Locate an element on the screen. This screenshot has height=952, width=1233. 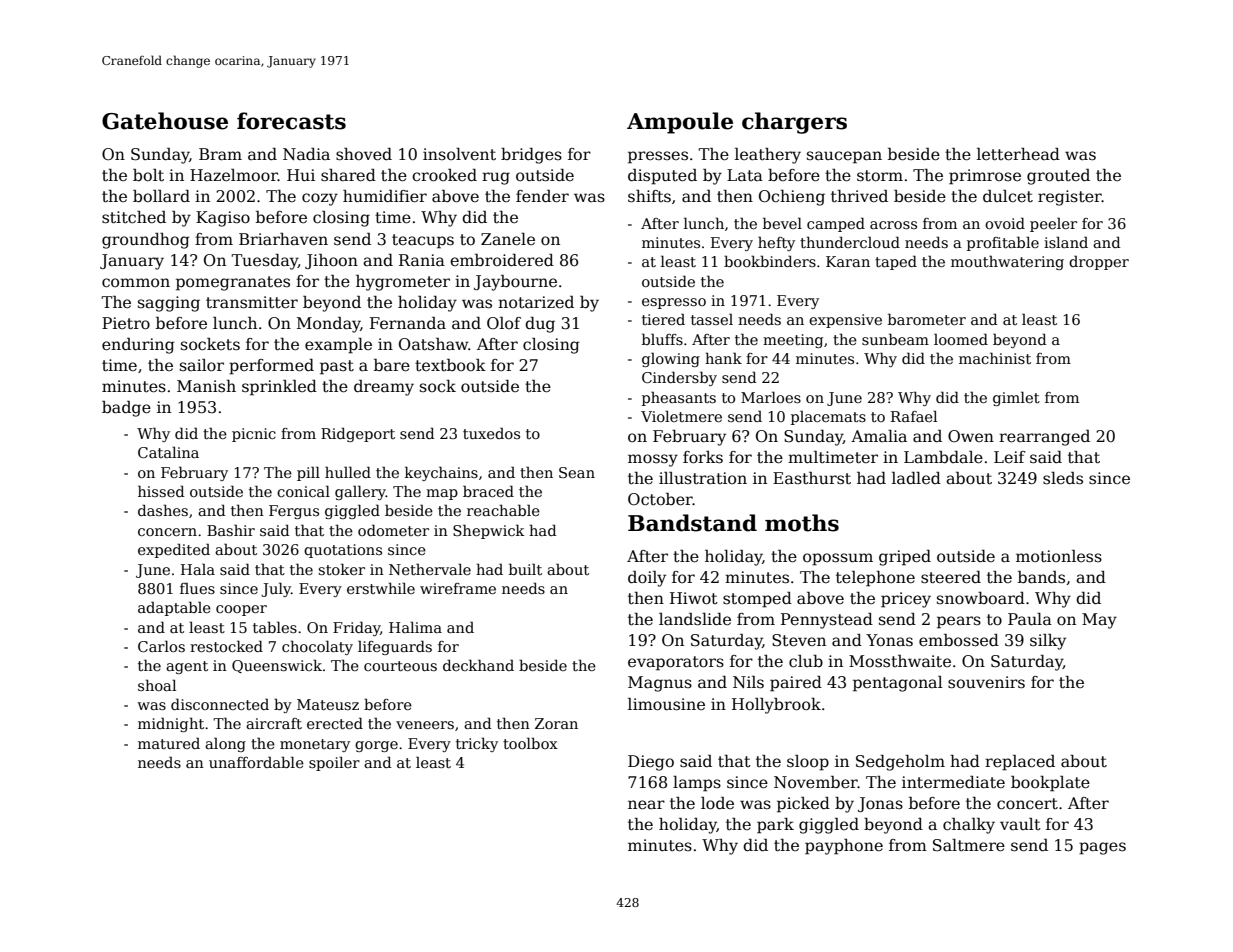
Steven is located at coordinates (799, 640).
